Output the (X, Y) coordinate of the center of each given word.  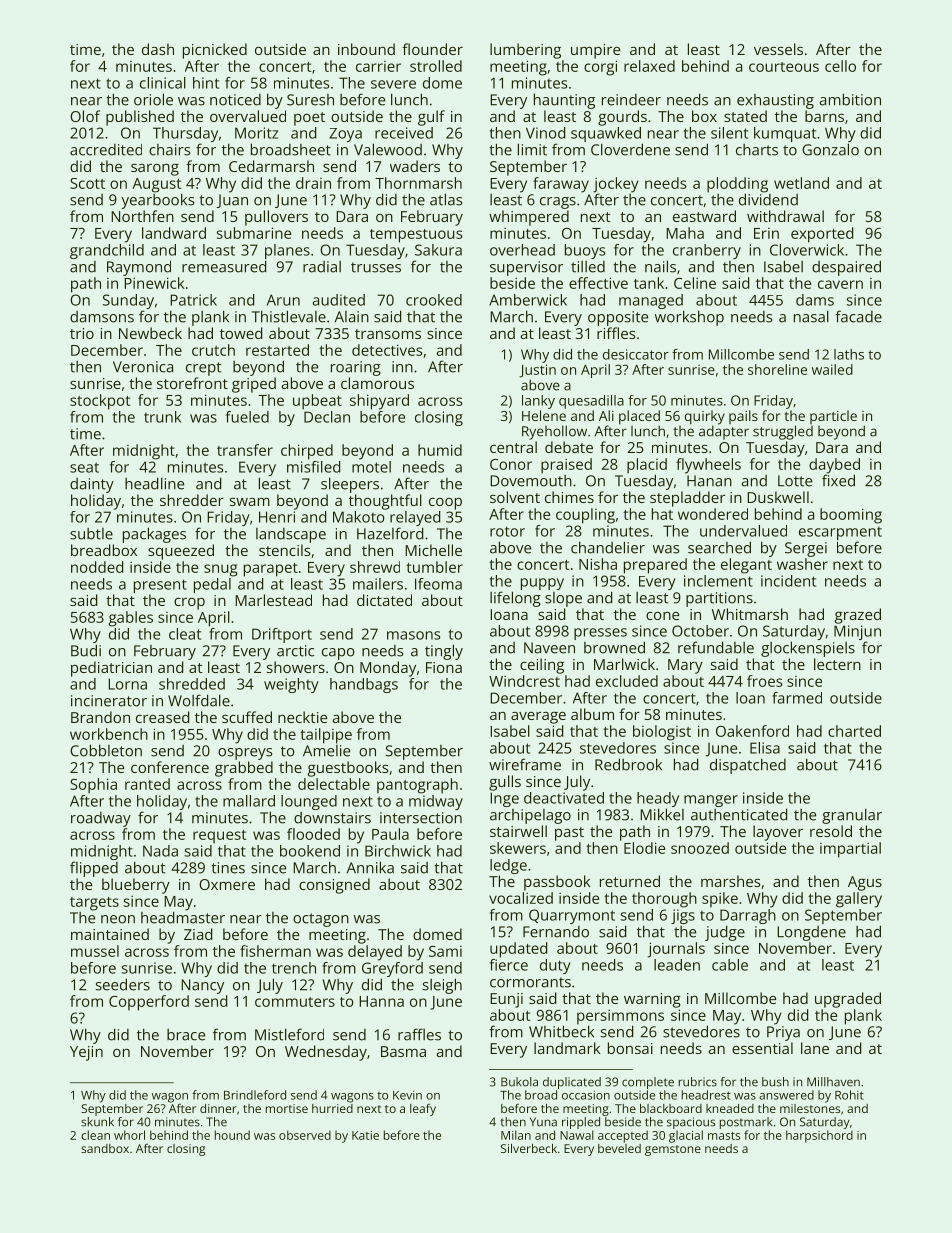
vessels (778, 49)
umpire (595, 51)
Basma (403, 1051)
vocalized (521, 898)
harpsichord (819, 1136)
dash (158, 49)
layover (778, 833)
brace (186, 1035)
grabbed (244, 769)
